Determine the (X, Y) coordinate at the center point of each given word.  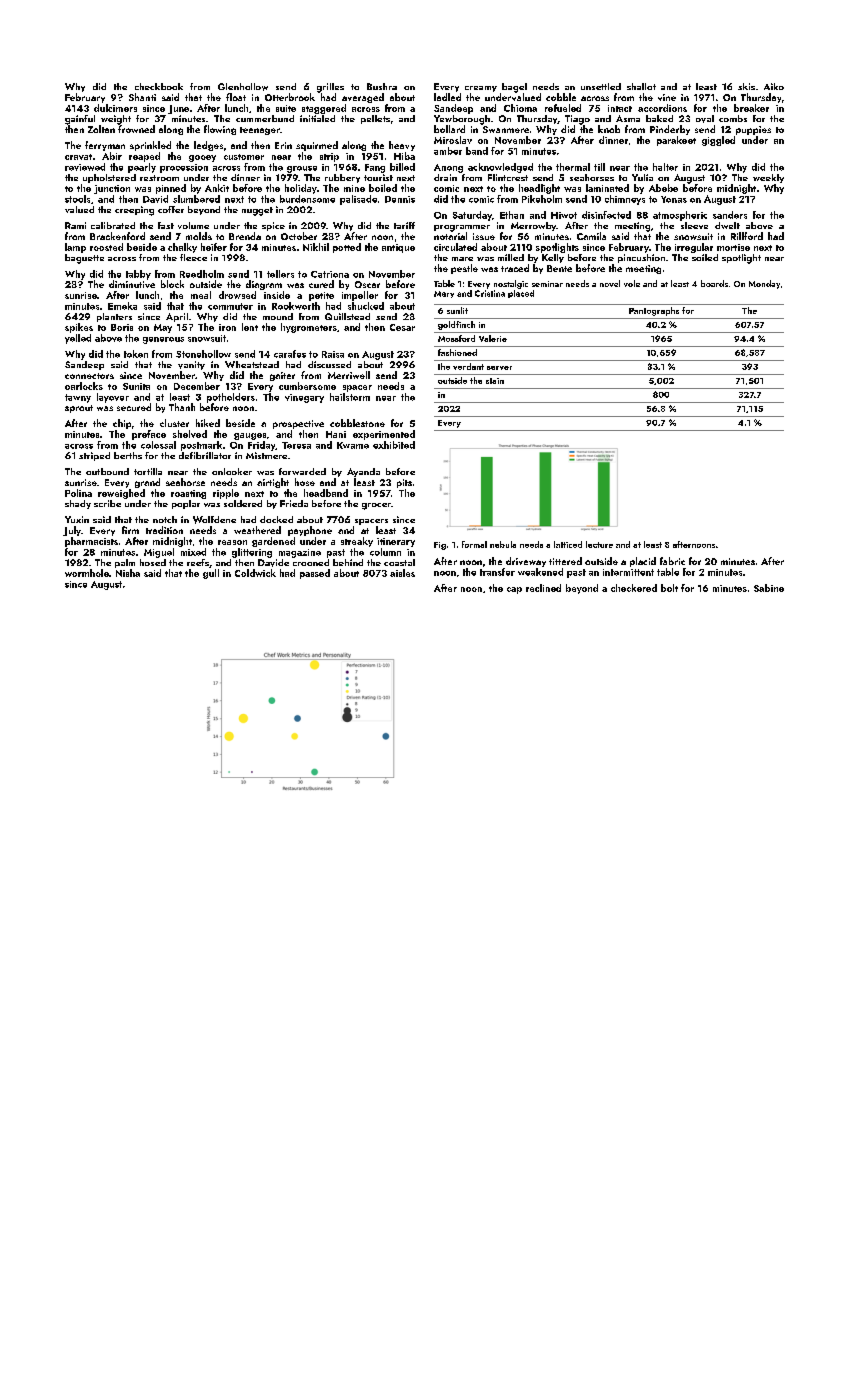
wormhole (87, 573)
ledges (208, 146)
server (499, 368)
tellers (280, 274)
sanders (730, 215)
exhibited (394, 445)
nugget (257, 211)
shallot (641, 86)
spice (273, 226)
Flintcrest (508, 177)
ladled (447, 97)
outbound (107, 471)
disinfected (606, 215)
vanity (191, 365)
